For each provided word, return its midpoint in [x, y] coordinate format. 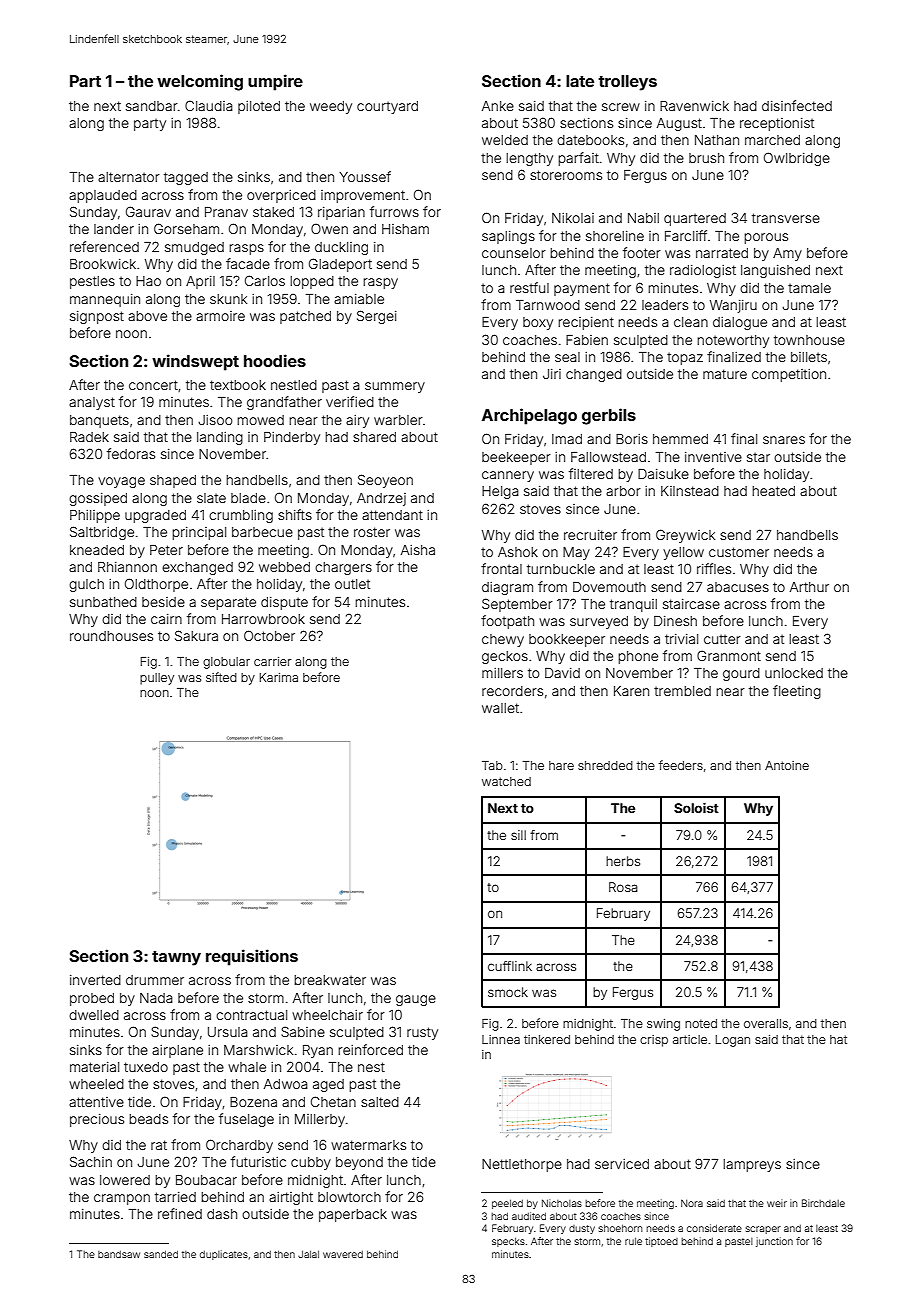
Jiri [552, 374]
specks [508, 1242]
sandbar [152, 106]
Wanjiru [733, 306]
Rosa [623, 887]
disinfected [797, 105]
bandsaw [119, 1254]
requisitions [252, 957]
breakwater [330, 980]
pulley [157, 679]
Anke [498, 106]
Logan [733, 1041]
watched [506, 781]
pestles [92, 282]
